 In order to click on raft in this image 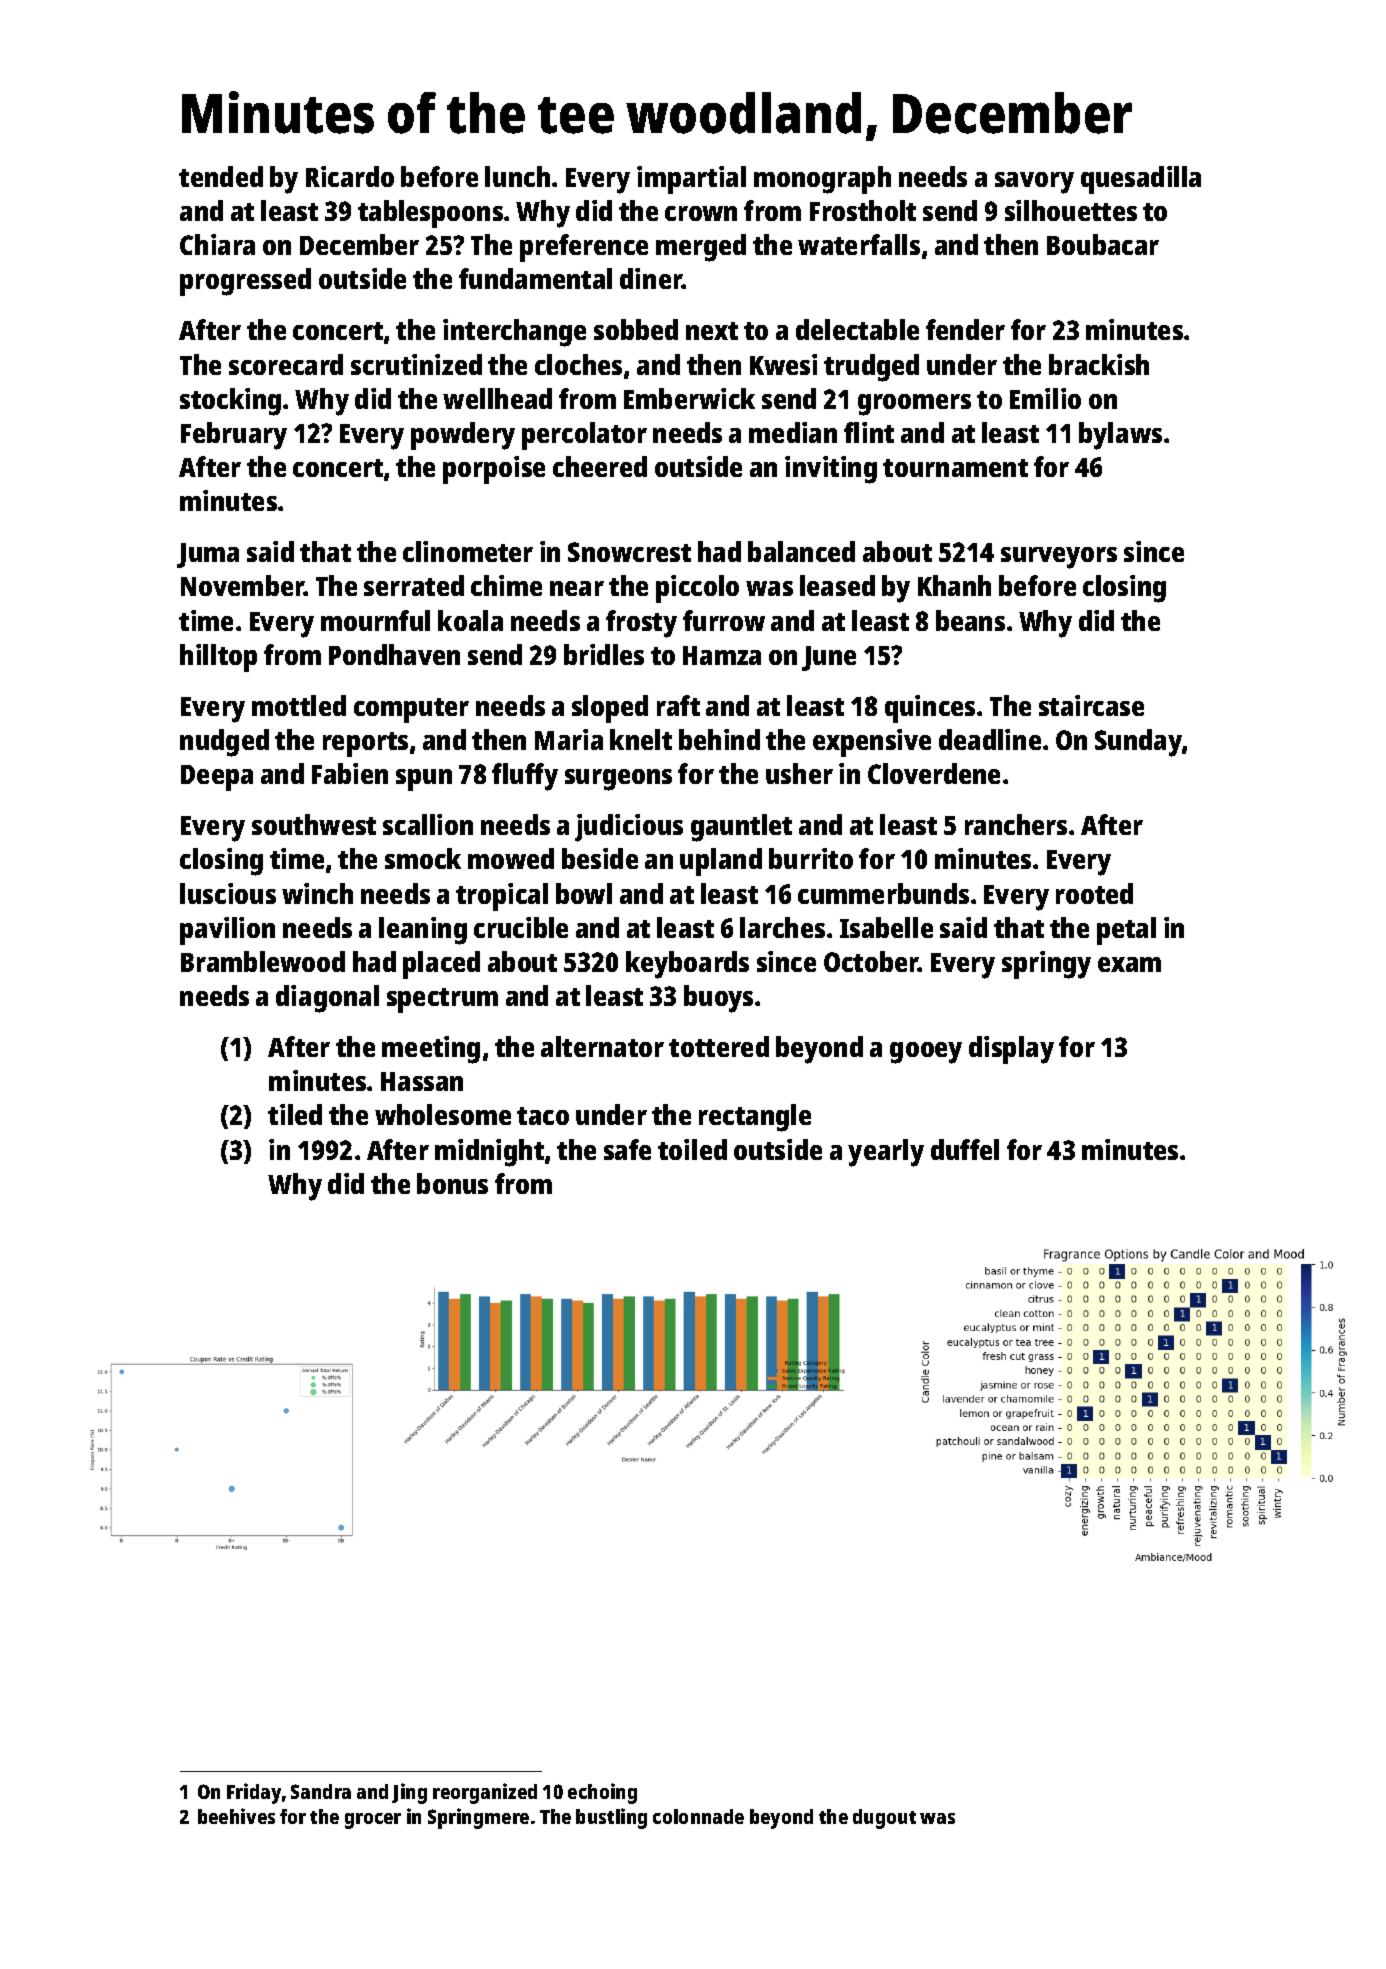, I will do `click(678, 705)`.
